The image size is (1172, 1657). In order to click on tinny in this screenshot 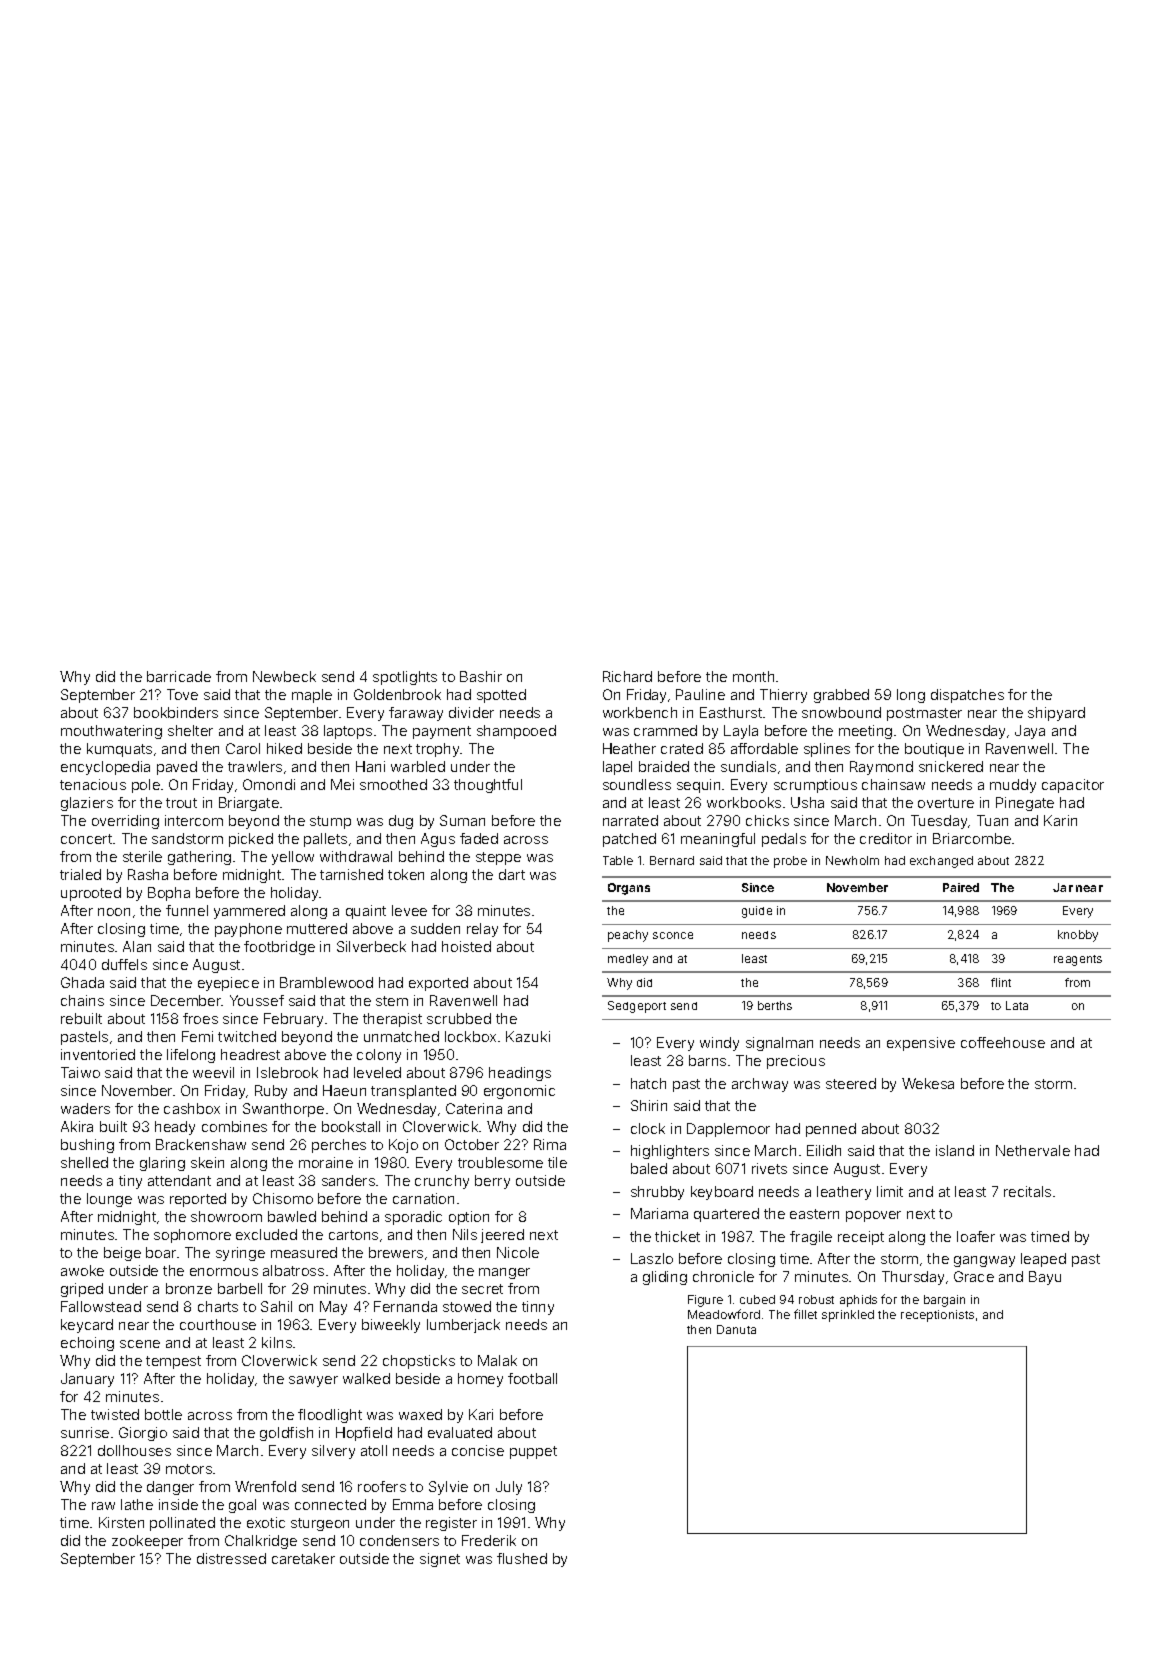, I will do `click(538, 1308)`.
